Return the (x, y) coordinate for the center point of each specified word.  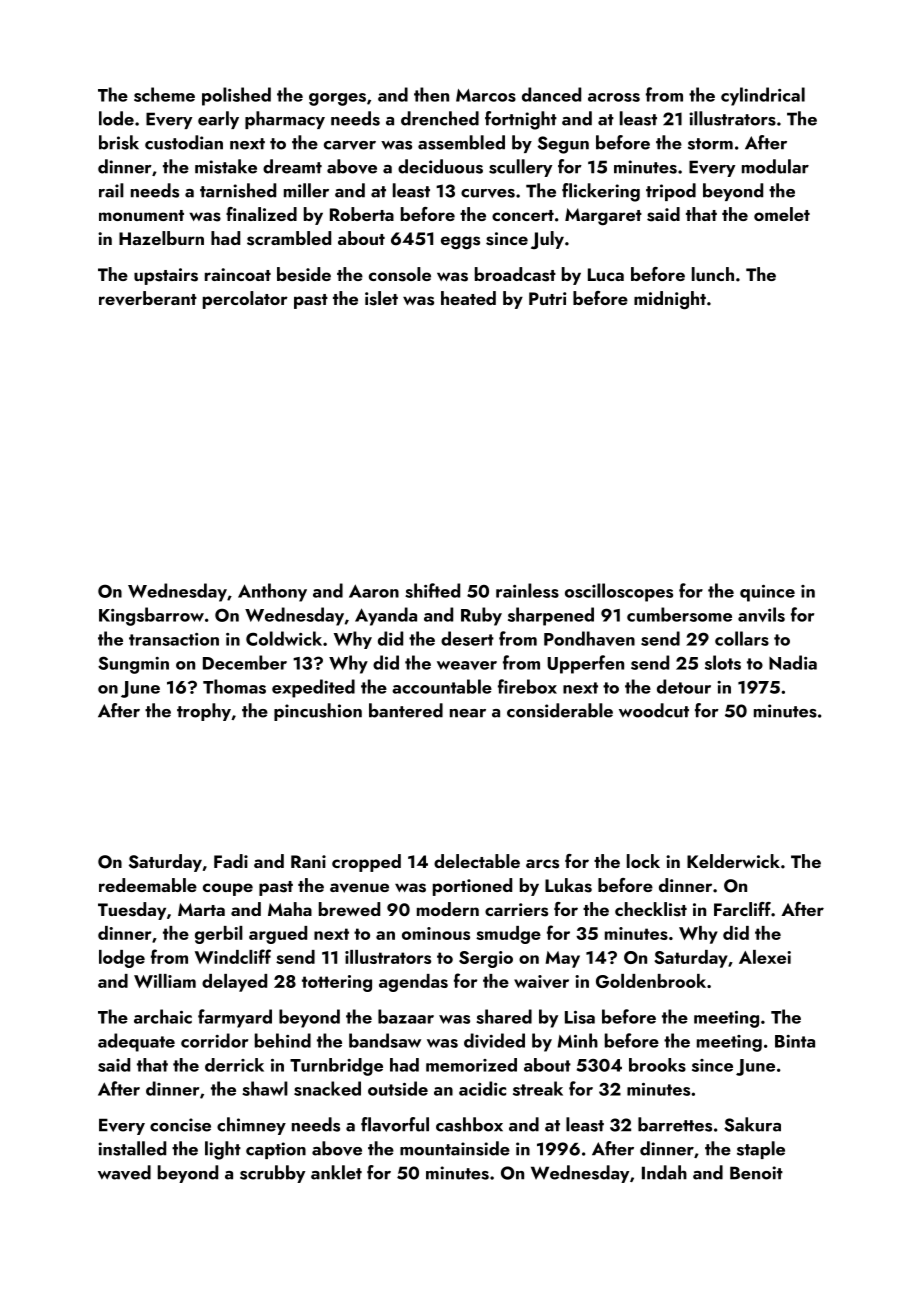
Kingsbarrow (151, 616)
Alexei (765, 957)
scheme (164, 94)
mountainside (455, 1148)
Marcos (486, 95)
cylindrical (763, 96)
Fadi (231, 861)
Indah (664, 1172)
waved (124, 1172)
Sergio (486, 959)
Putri (547, 298)
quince (767, 593)
